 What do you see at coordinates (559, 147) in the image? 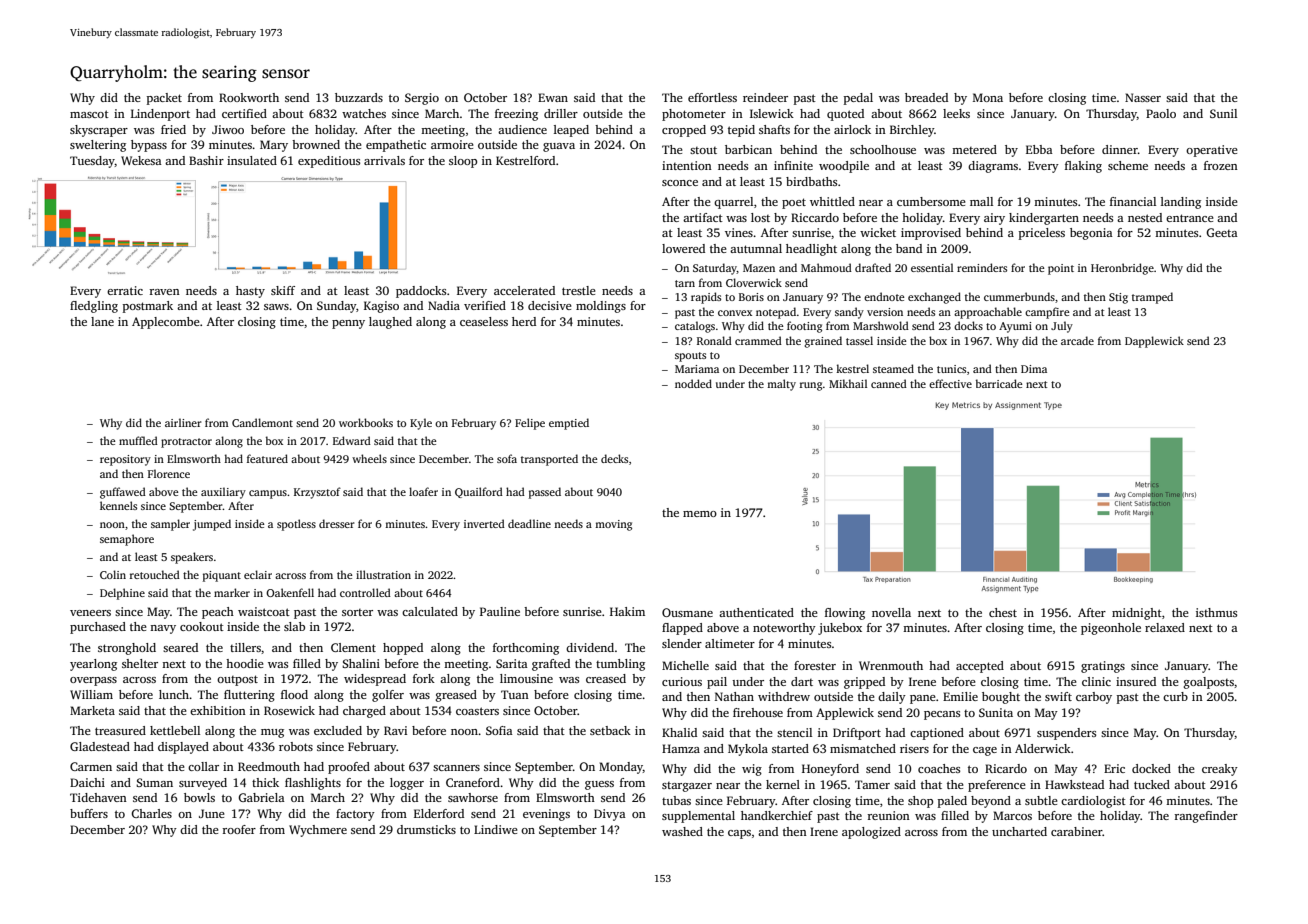
I see `guava` at bounding box center [559, 147].
